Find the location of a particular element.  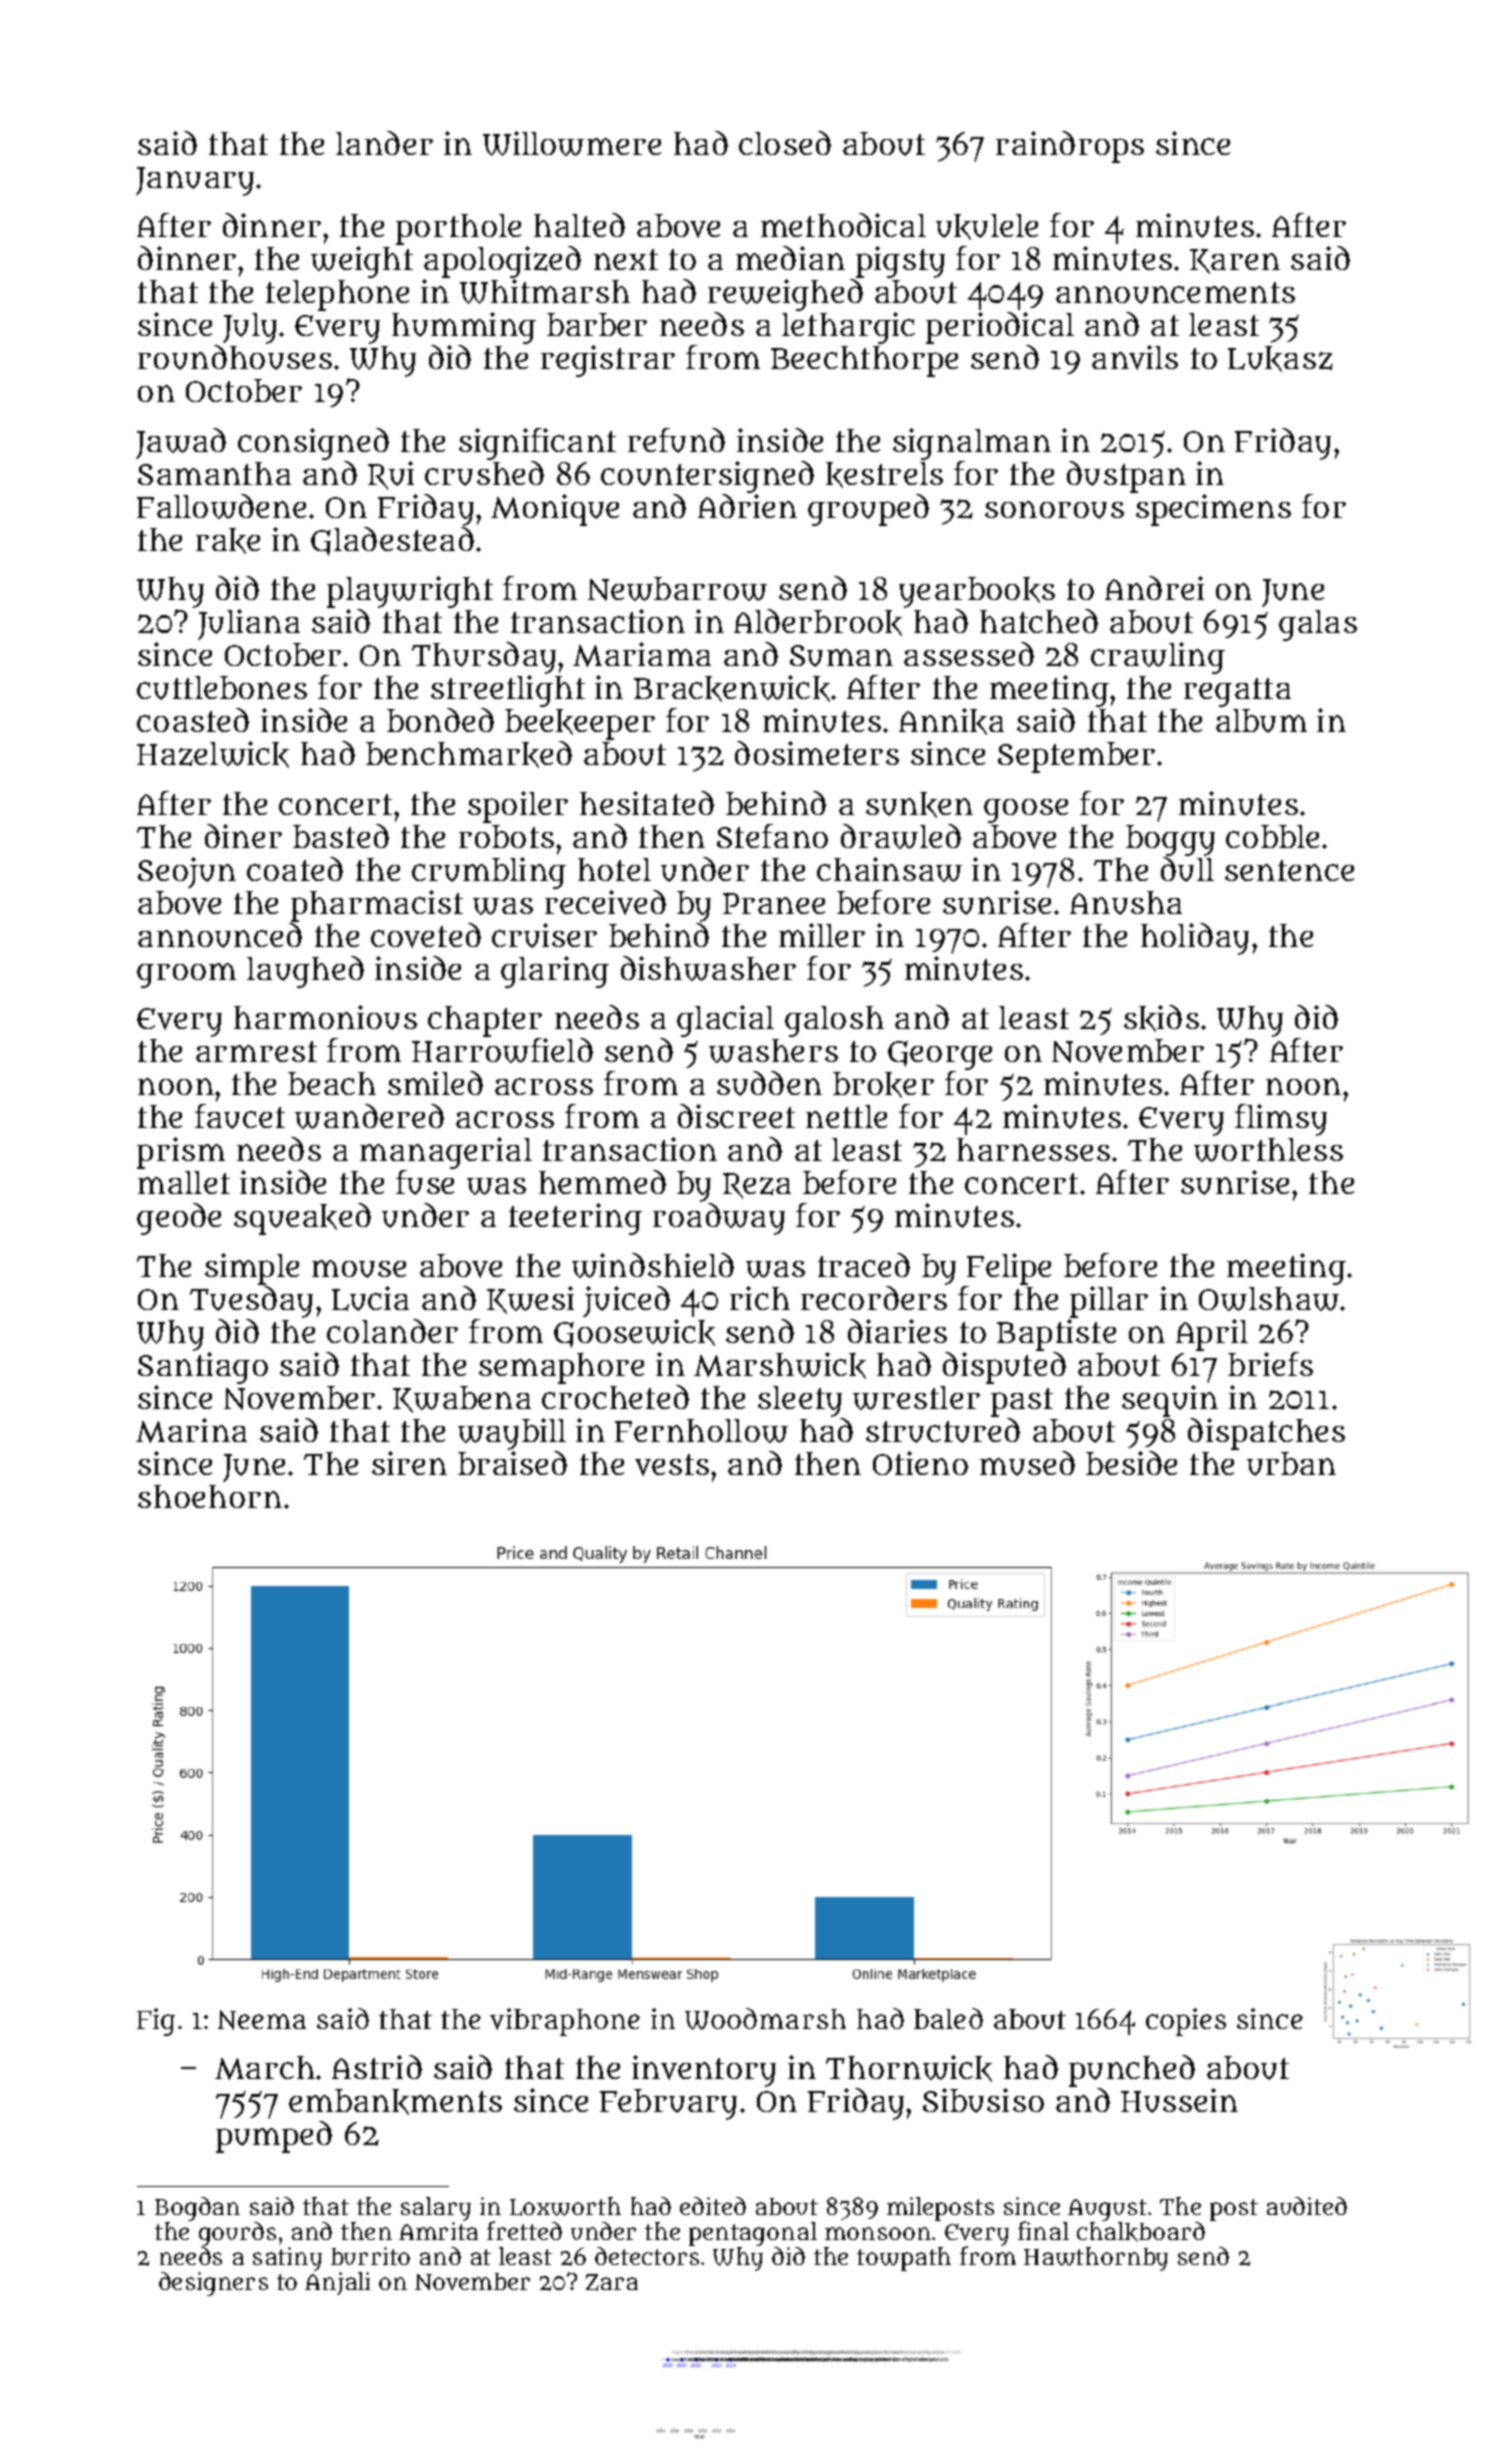

Lukasz is located at coordinates (1280, 359).
